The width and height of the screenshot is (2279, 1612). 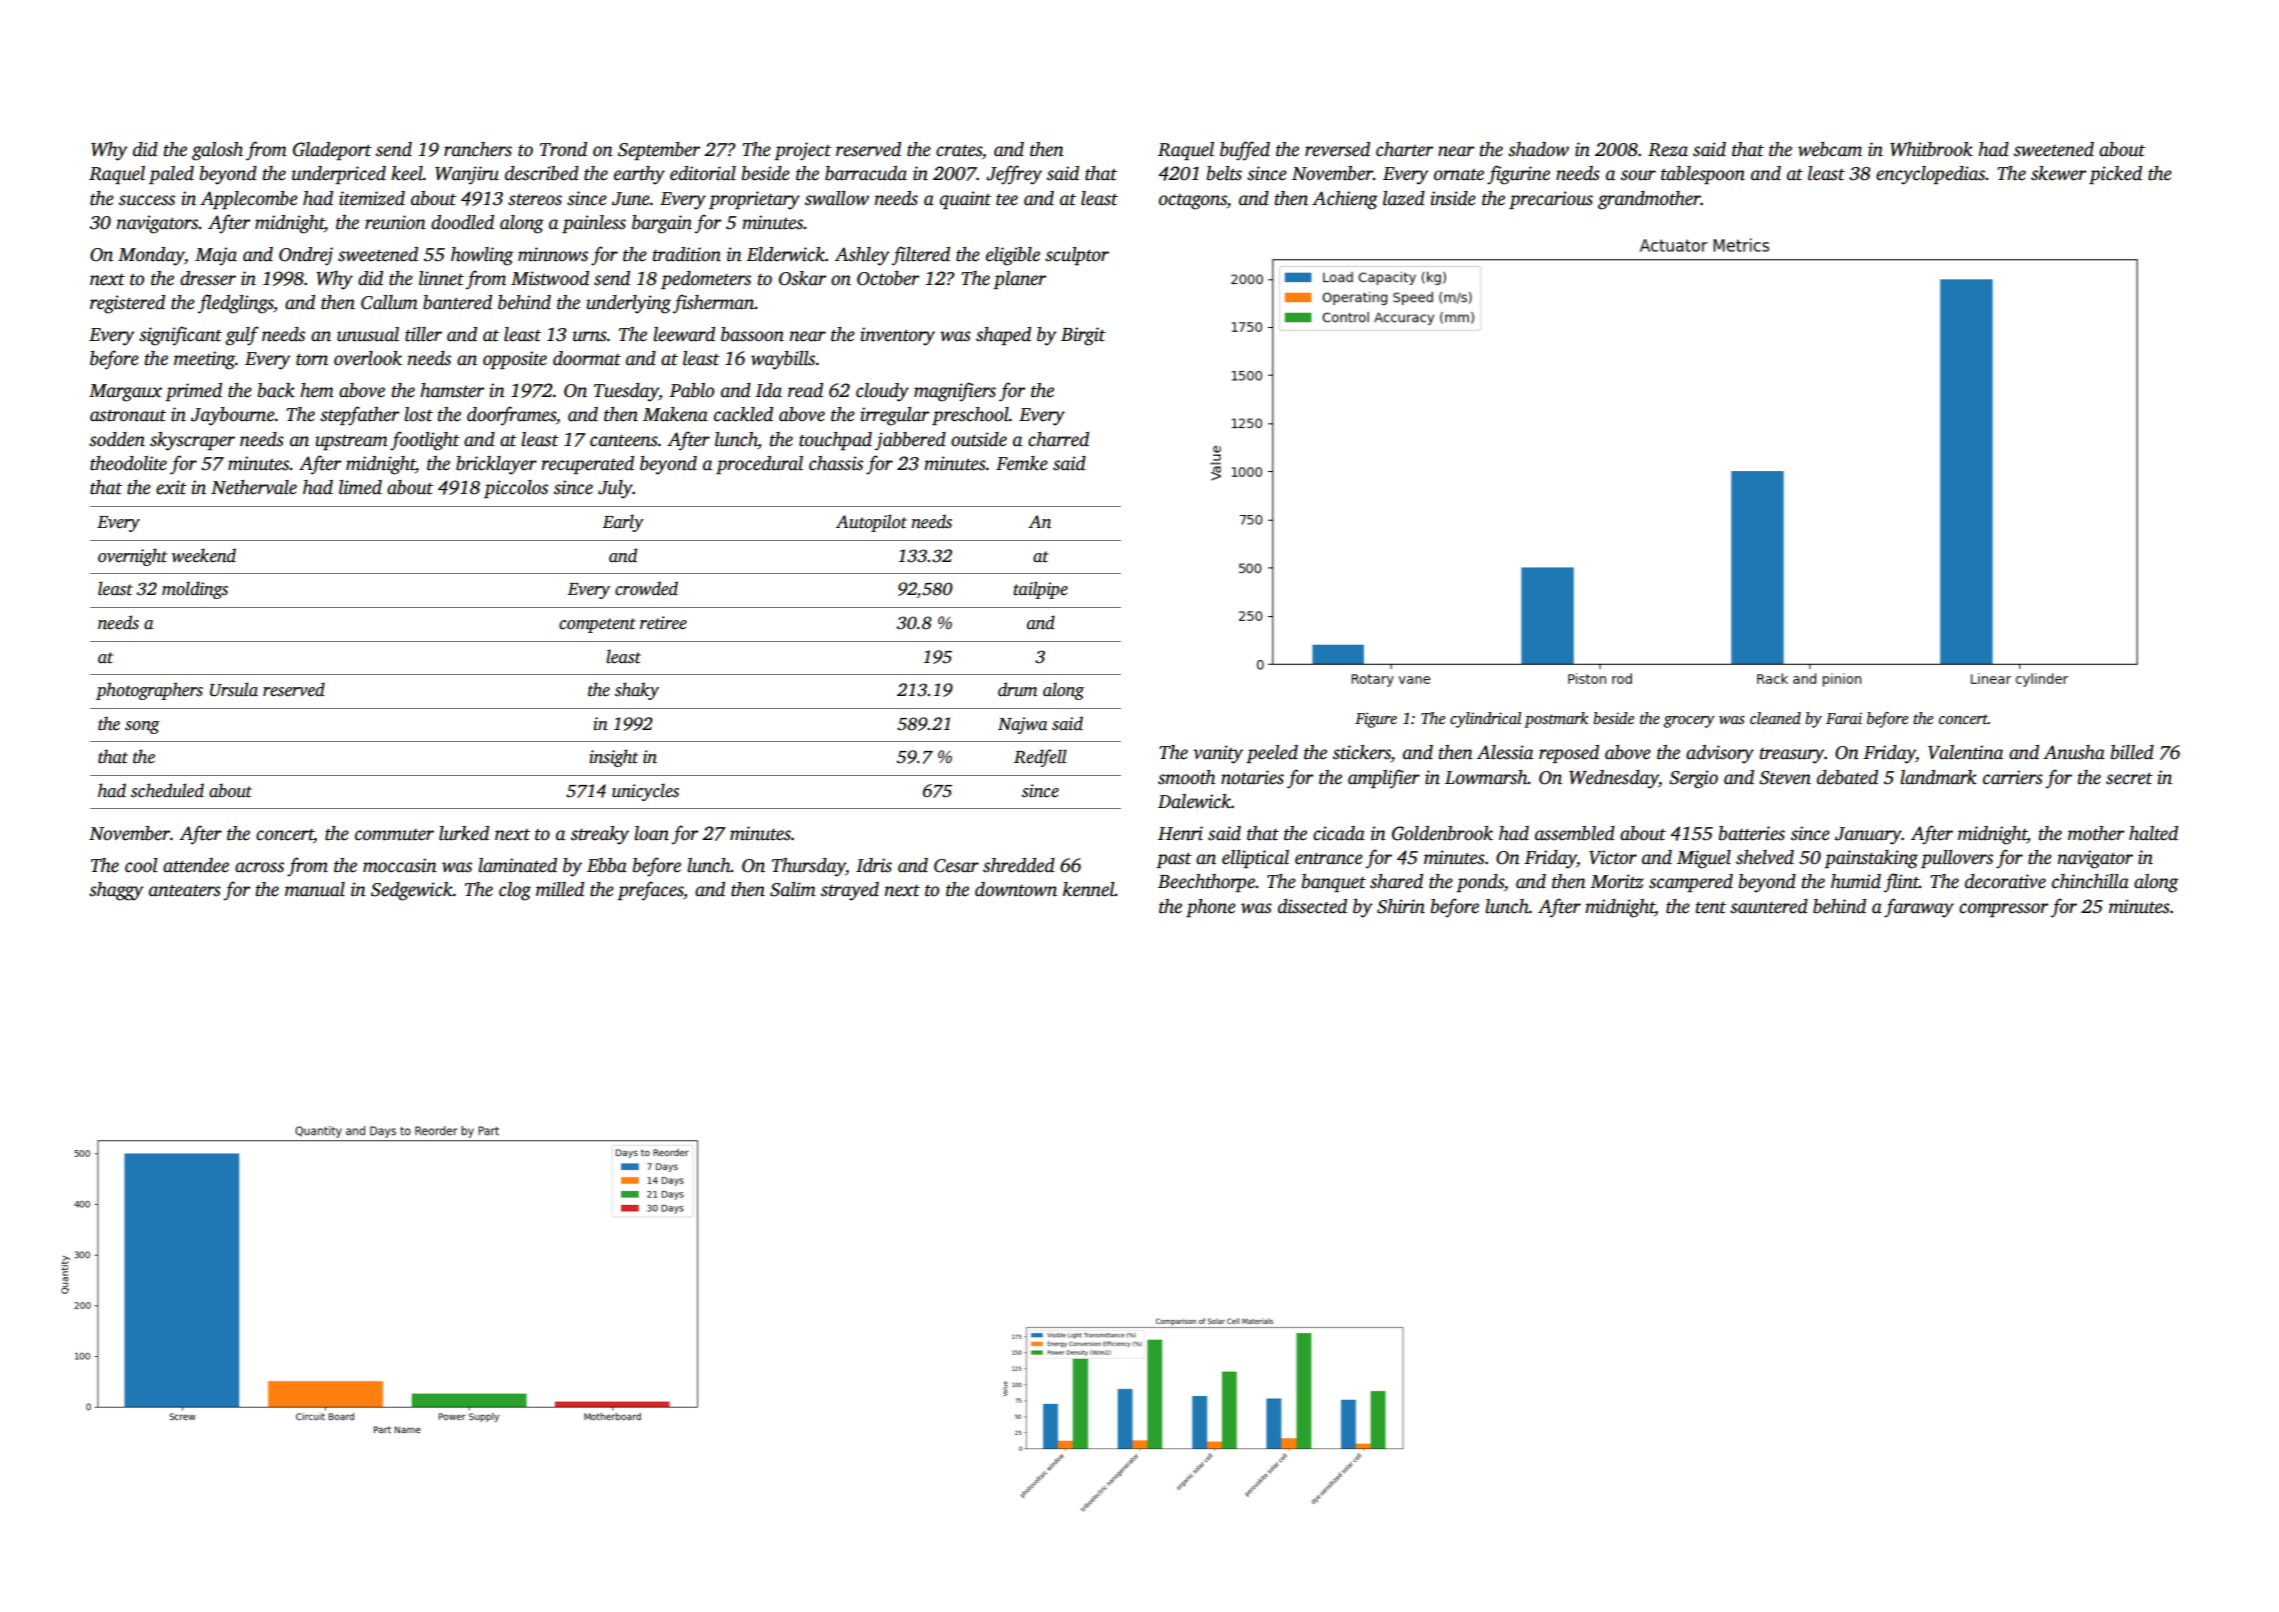 I want to click on shaky, so click(x=637, y=691).
